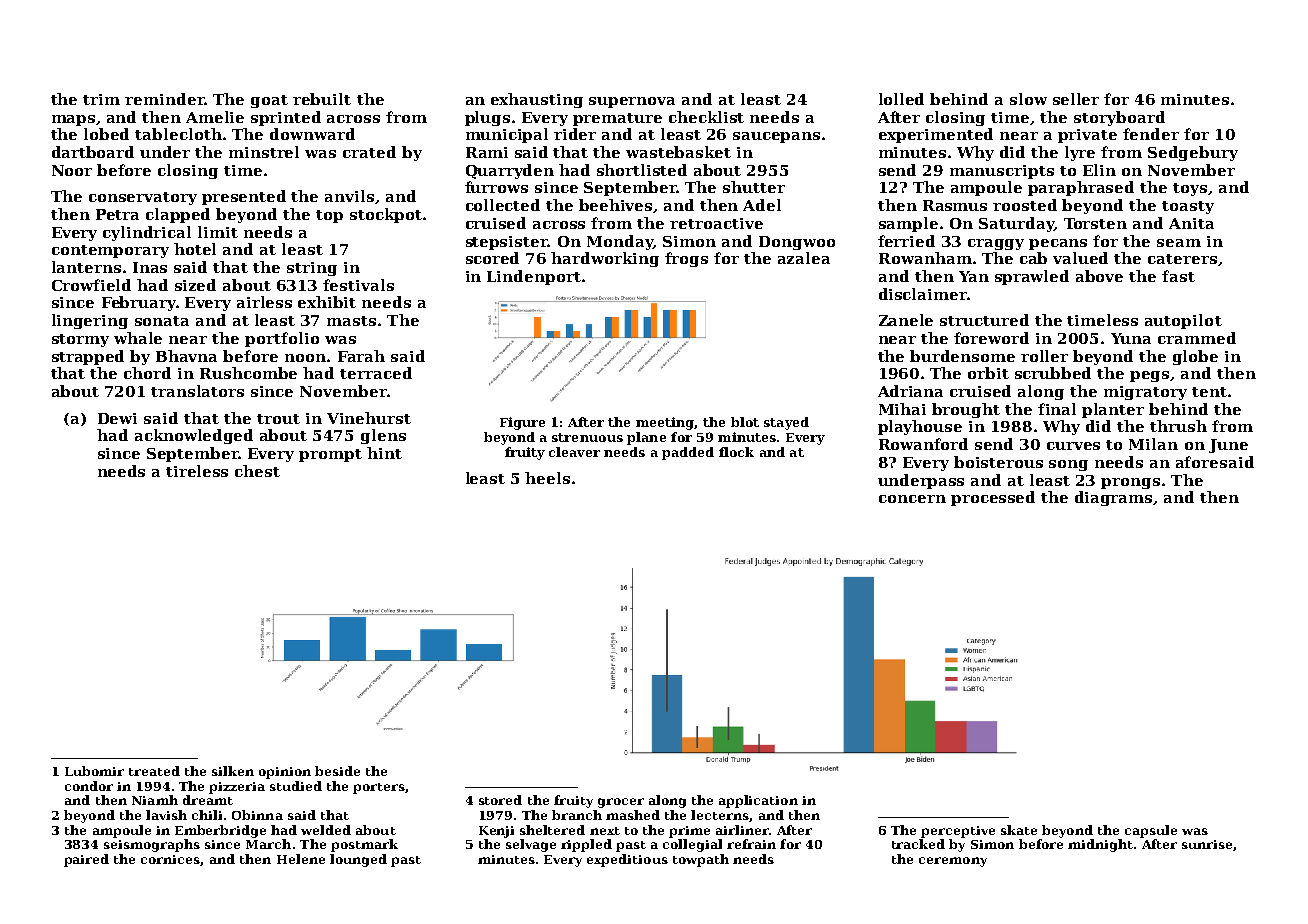 The width and height of the screenshot is (1308, 924). Describe the element at coordinates (627, 860) in the screenshot. I see `expeditious` at that location.
